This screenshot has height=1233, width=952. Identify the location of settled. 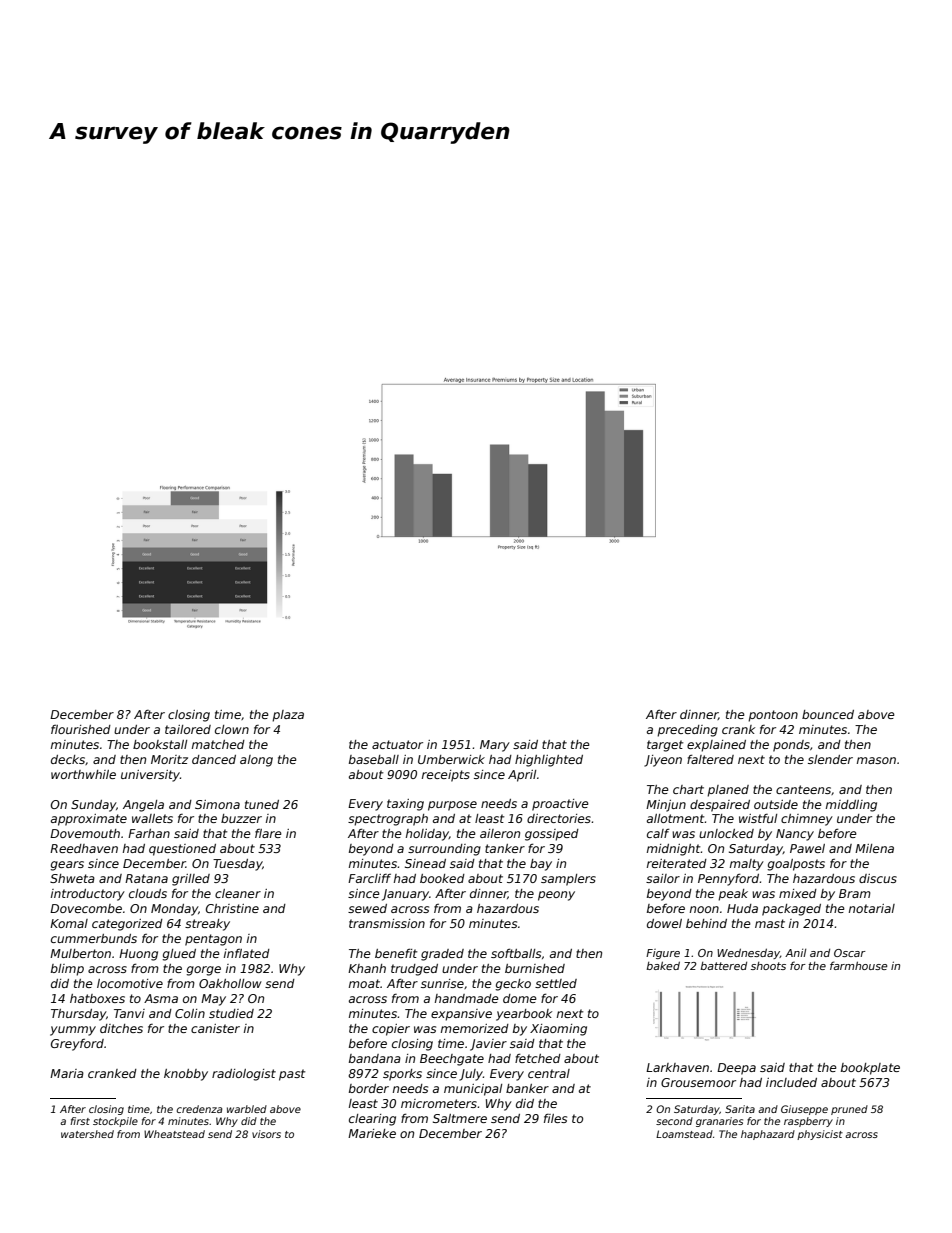
(556, 983).
